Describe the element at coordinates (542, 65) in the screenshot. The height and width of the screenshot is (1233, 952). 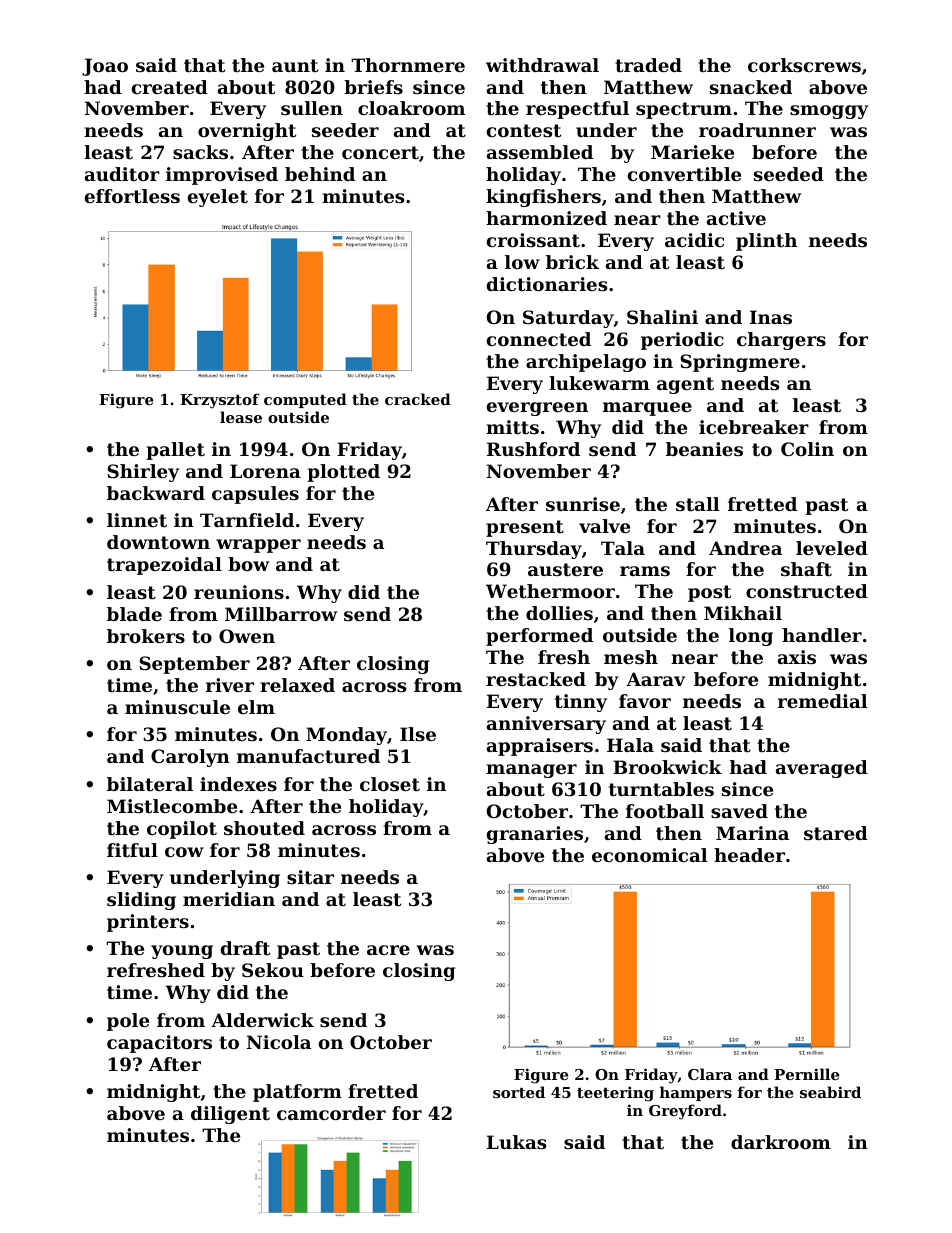
I see `withdrawal` at that location.
